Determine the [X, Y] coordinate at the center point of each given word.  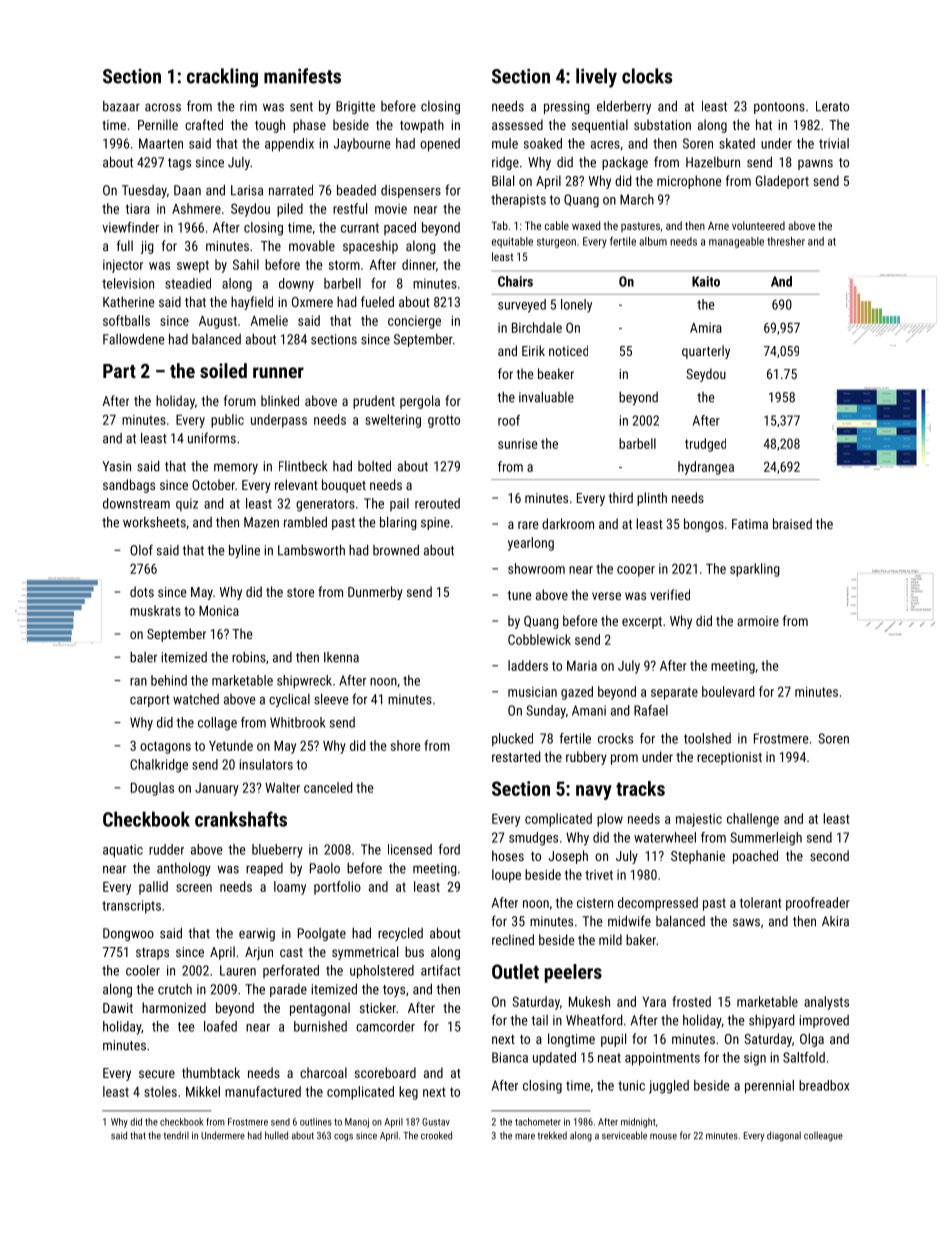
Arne [718, 226]
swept [193, 266]
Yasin [116, 466]
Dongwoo [128, 934]
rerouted [437, 503]
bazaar [121, 106]
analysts [826, 1003]
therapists [518, 201]
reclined [513, 939]
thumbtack [211, 1072]
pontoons [779, 108]
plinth [652, 499]
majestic [699, 820]
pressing [567, 107]
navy [594, 792]
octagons [165, 747]
